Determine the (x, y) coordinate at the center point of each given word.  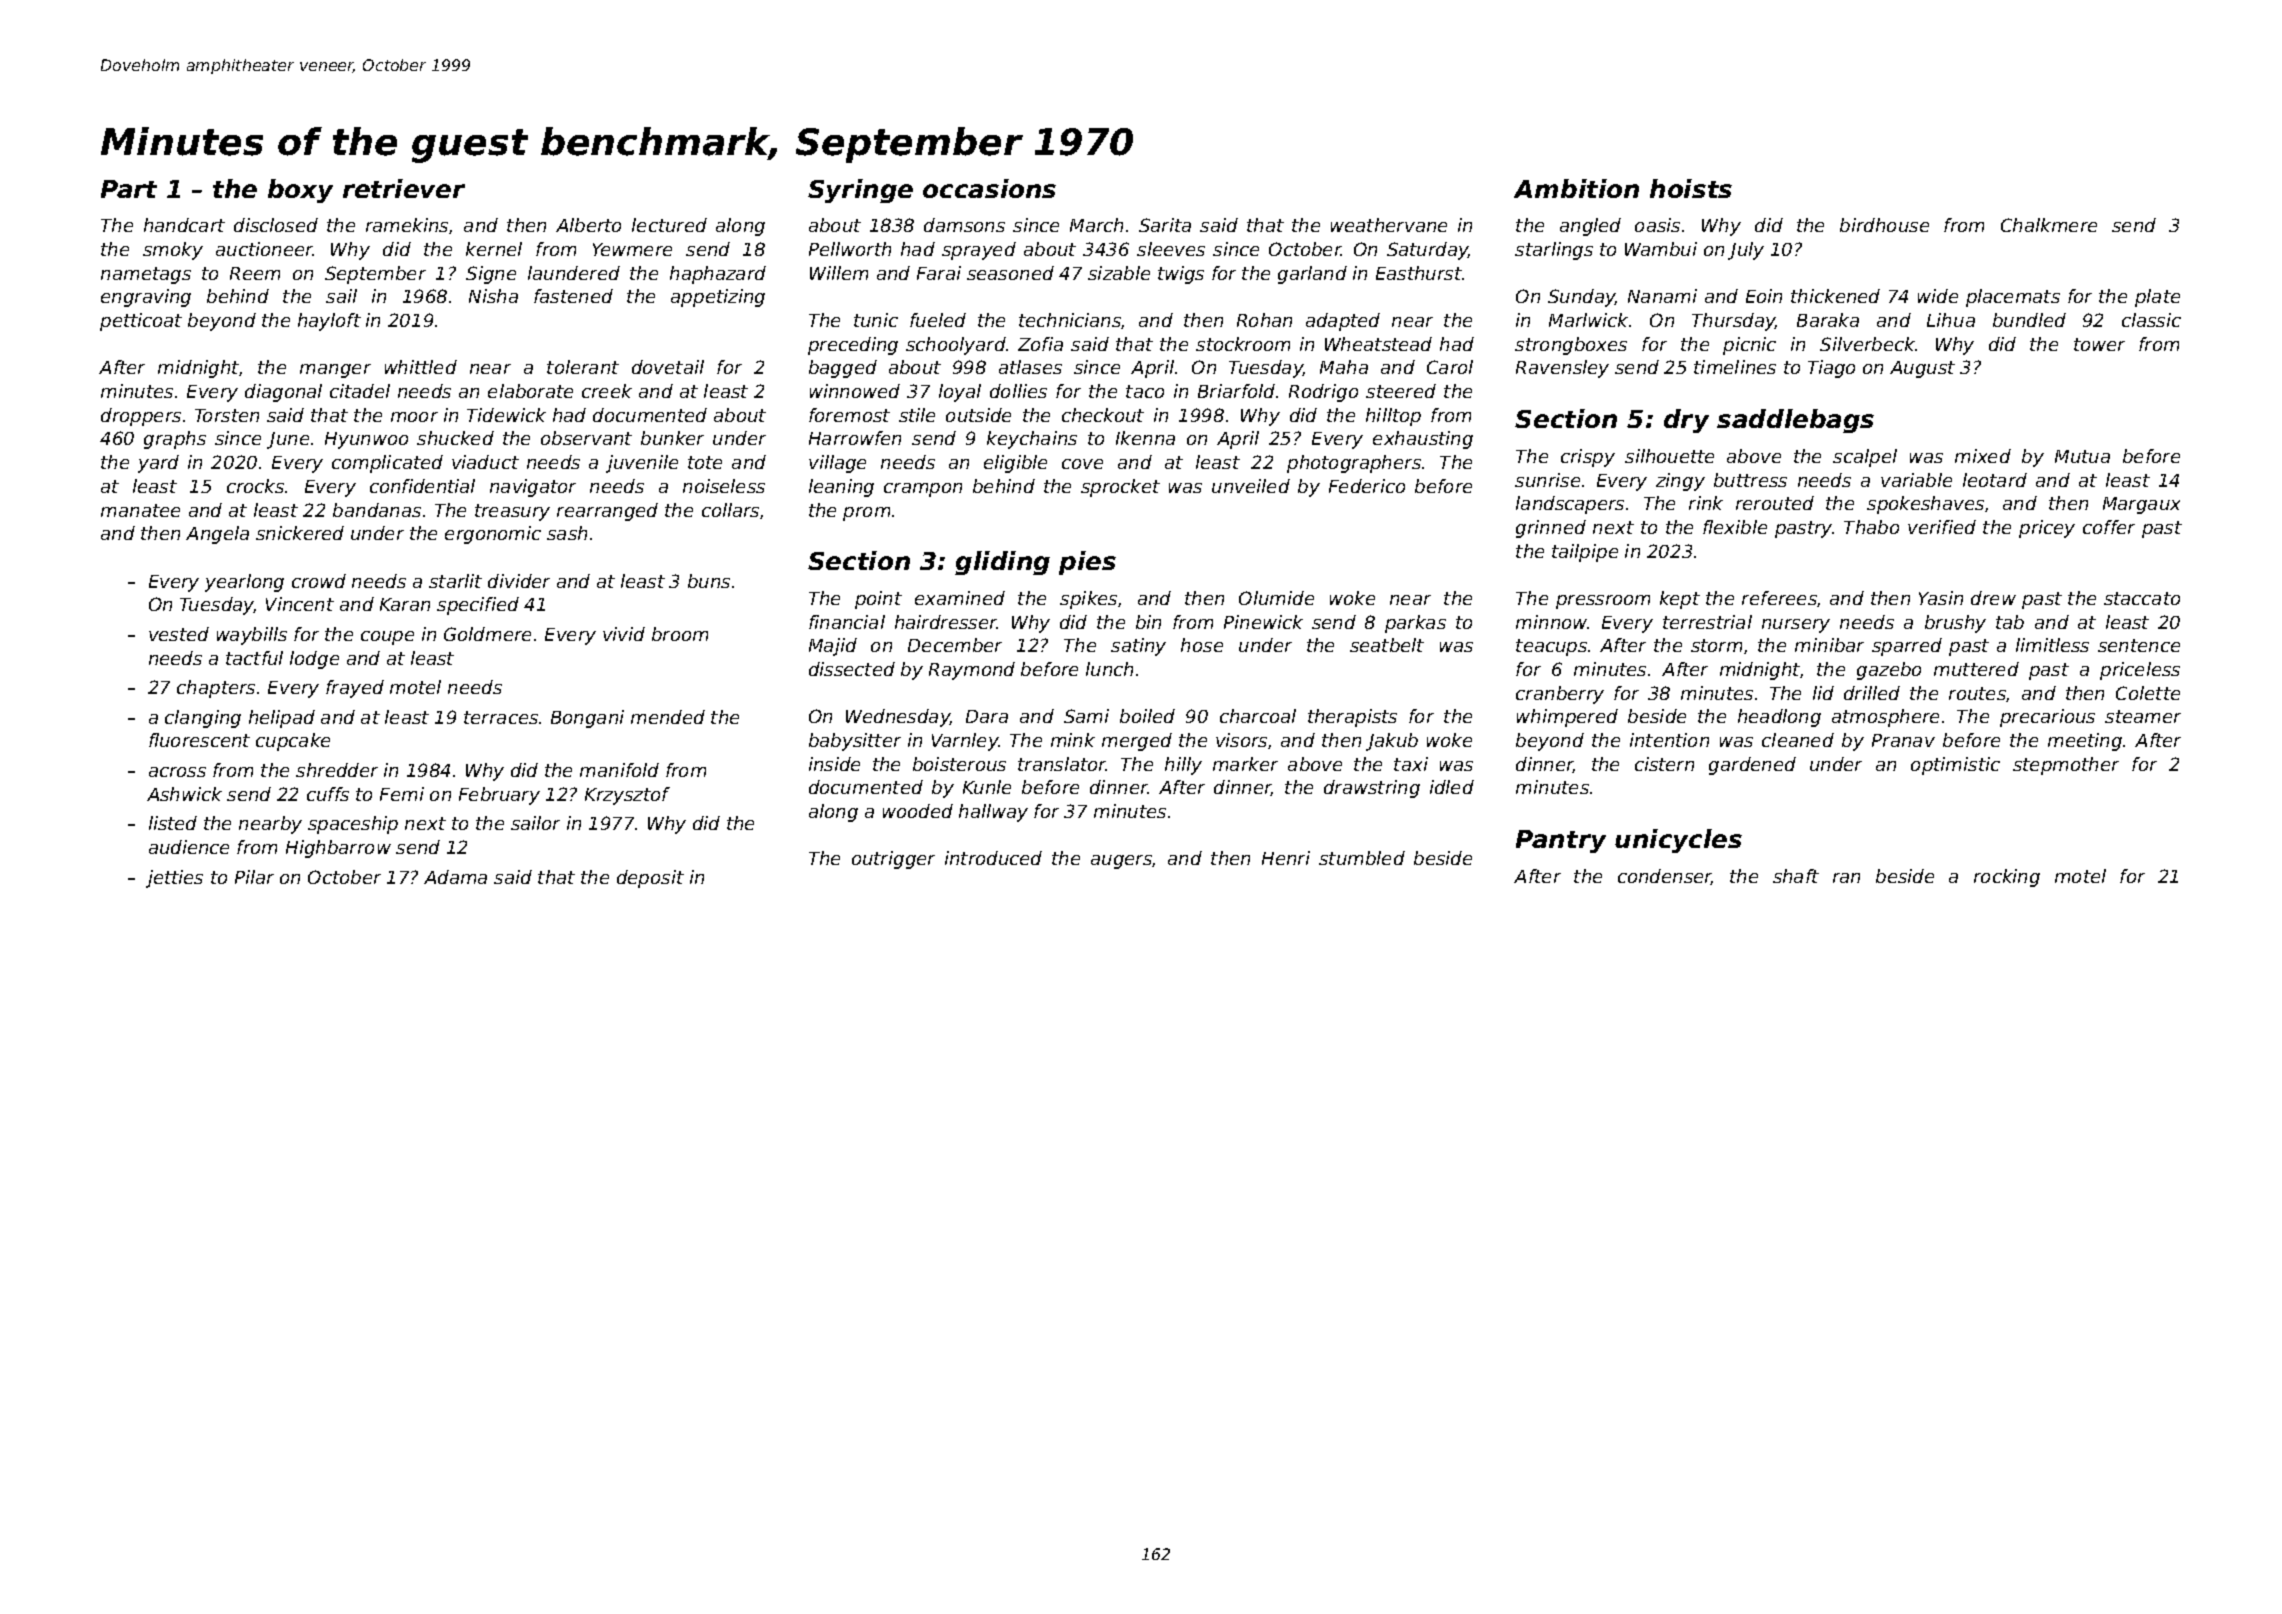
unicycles (1678, 841)
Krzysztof (627, 796)
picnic (1749, 346)
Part (129, 189)
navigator (533, 488)
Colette (2148, 693)
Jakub (1392, 742)
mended (668, 717)
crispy (1588, 458)
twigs (1181, 275)
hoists (1691, 188)
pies (1087, 563)
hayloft (329, 322)
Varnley (965, 742)
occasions (989, 188)
